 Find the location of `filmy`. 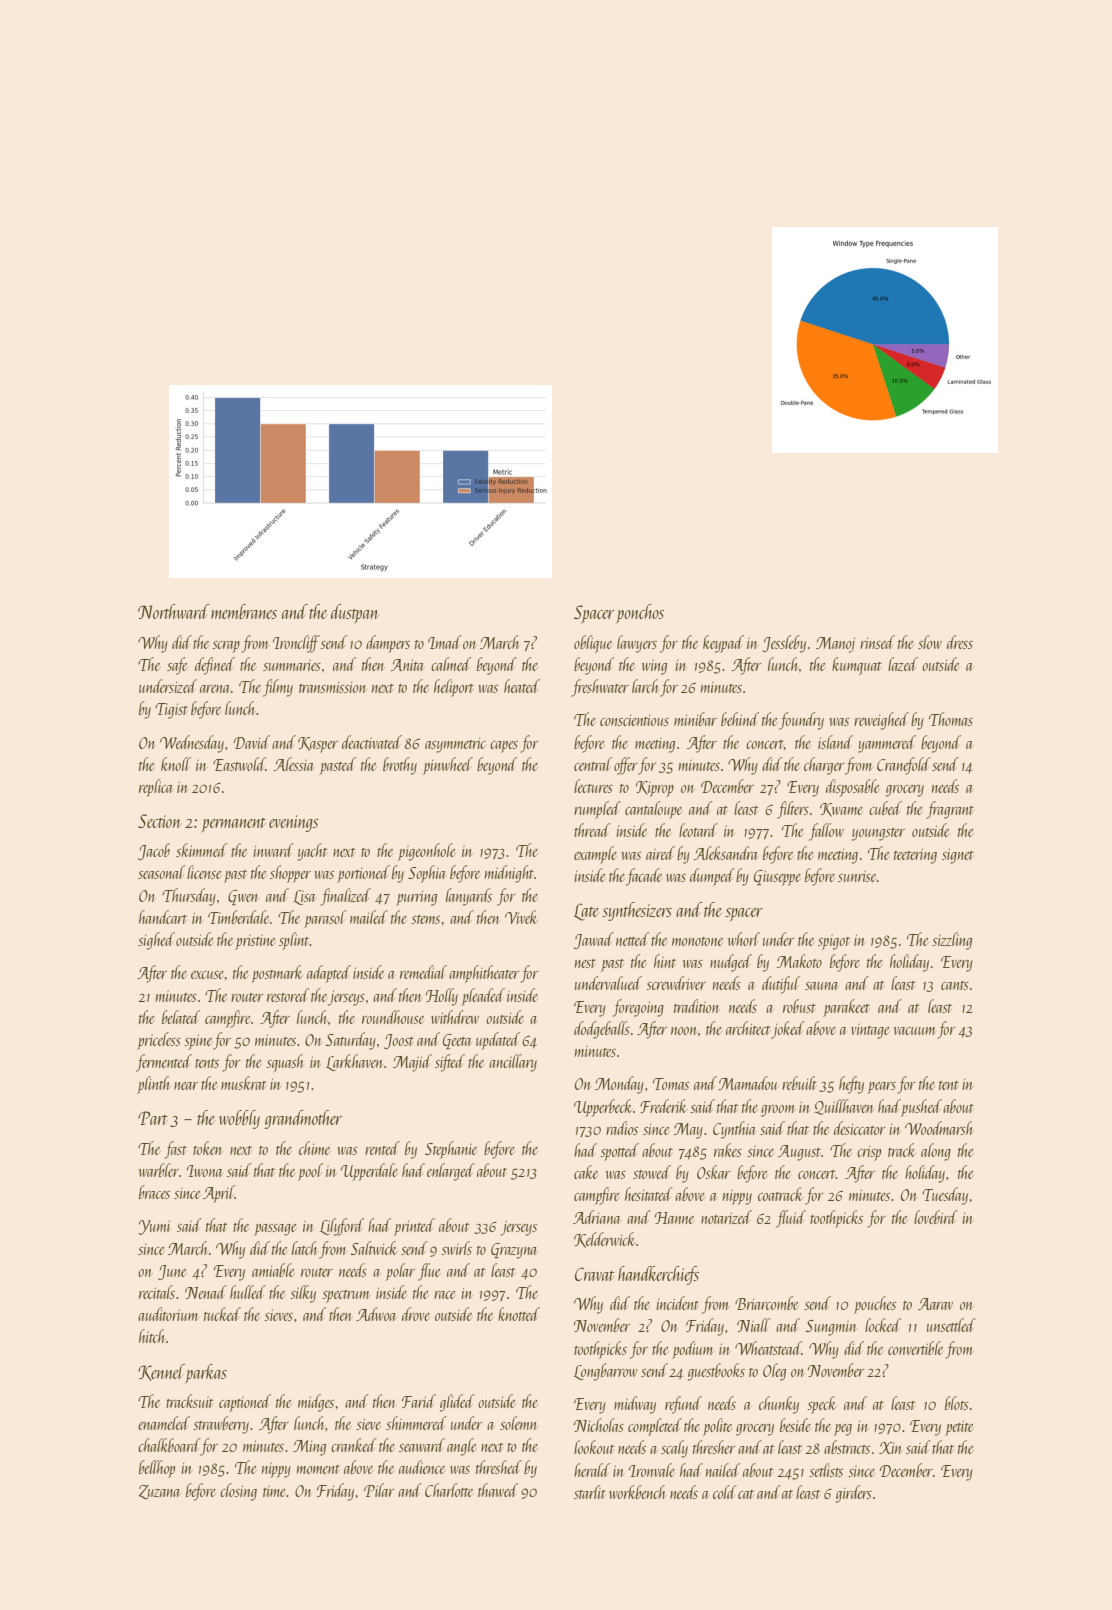

filmy is located at coordinates (278, 688).
